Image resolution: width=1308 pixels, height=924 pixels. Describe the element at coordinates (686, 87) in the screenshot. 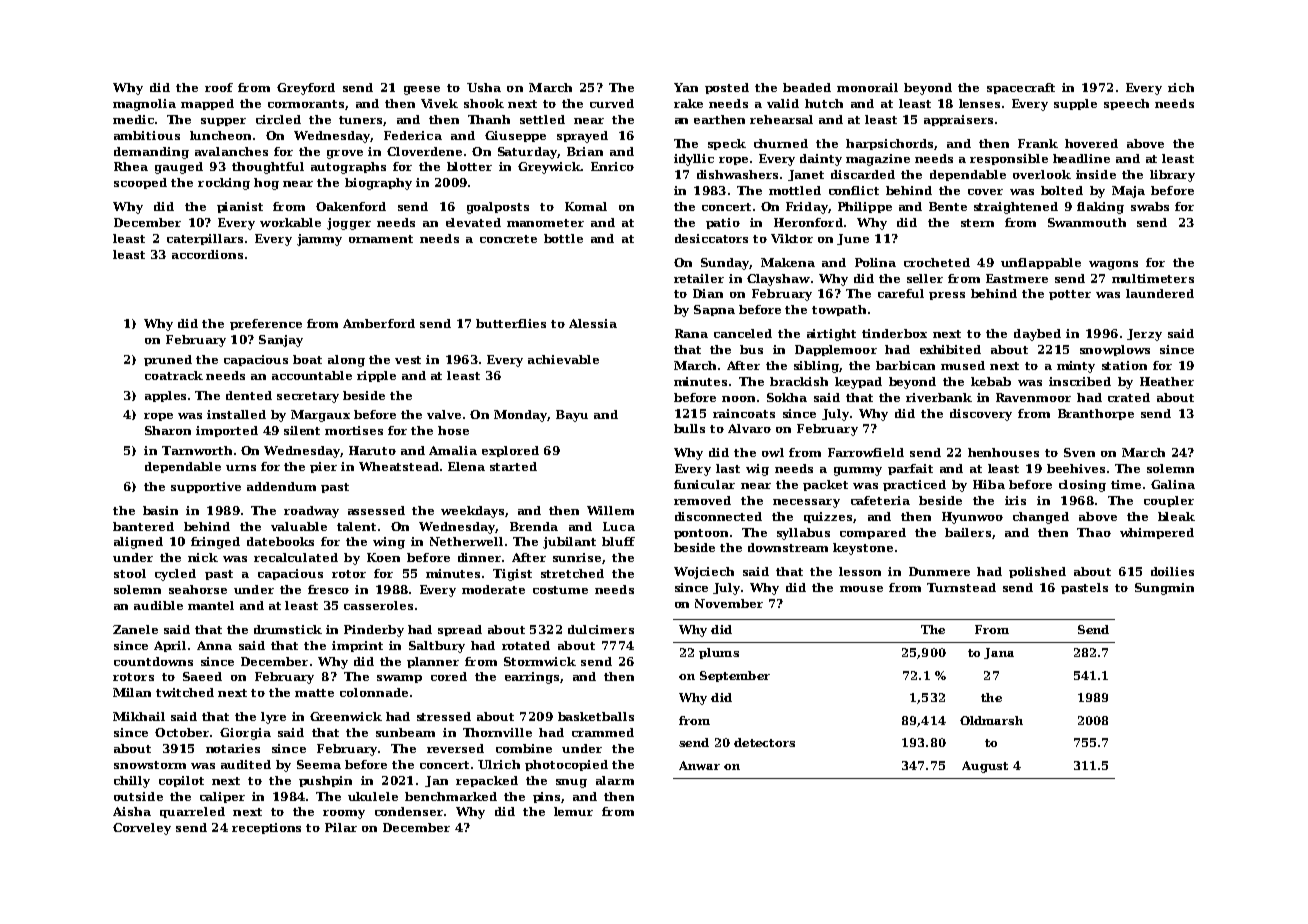

I see `Yan` at that location.
